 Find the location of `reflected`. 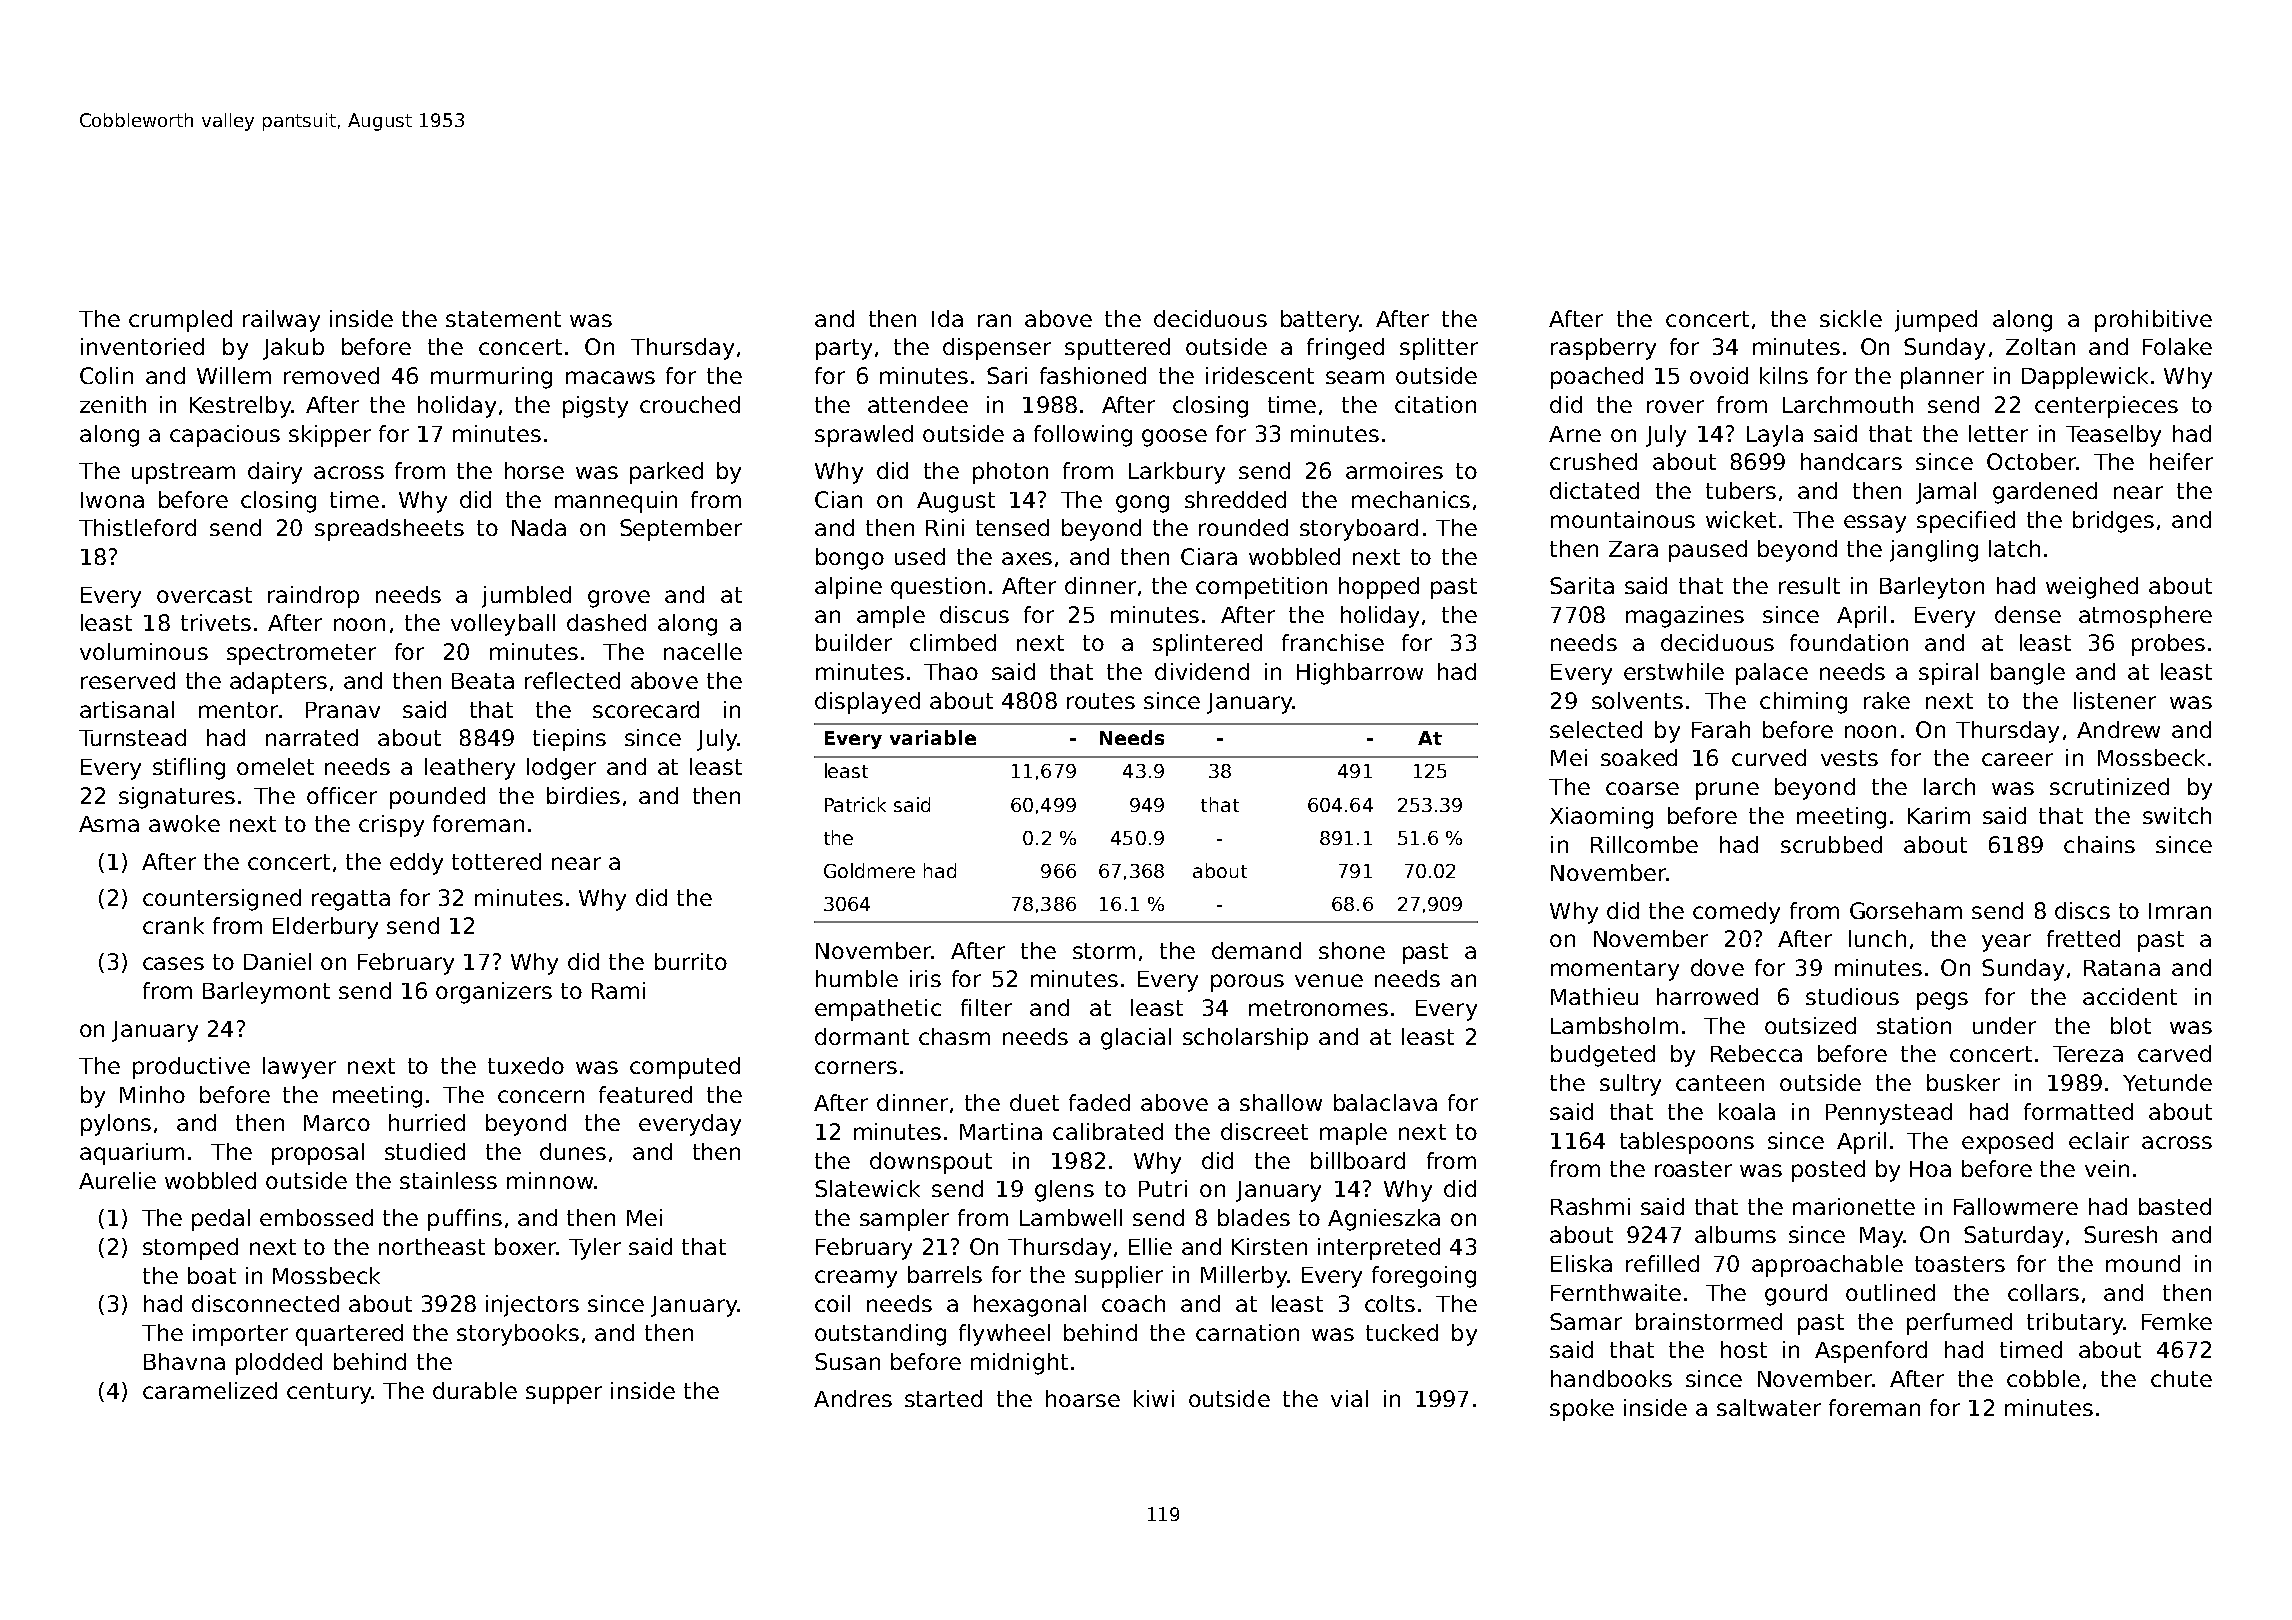

reflected is located at coordinates (572, 680).
